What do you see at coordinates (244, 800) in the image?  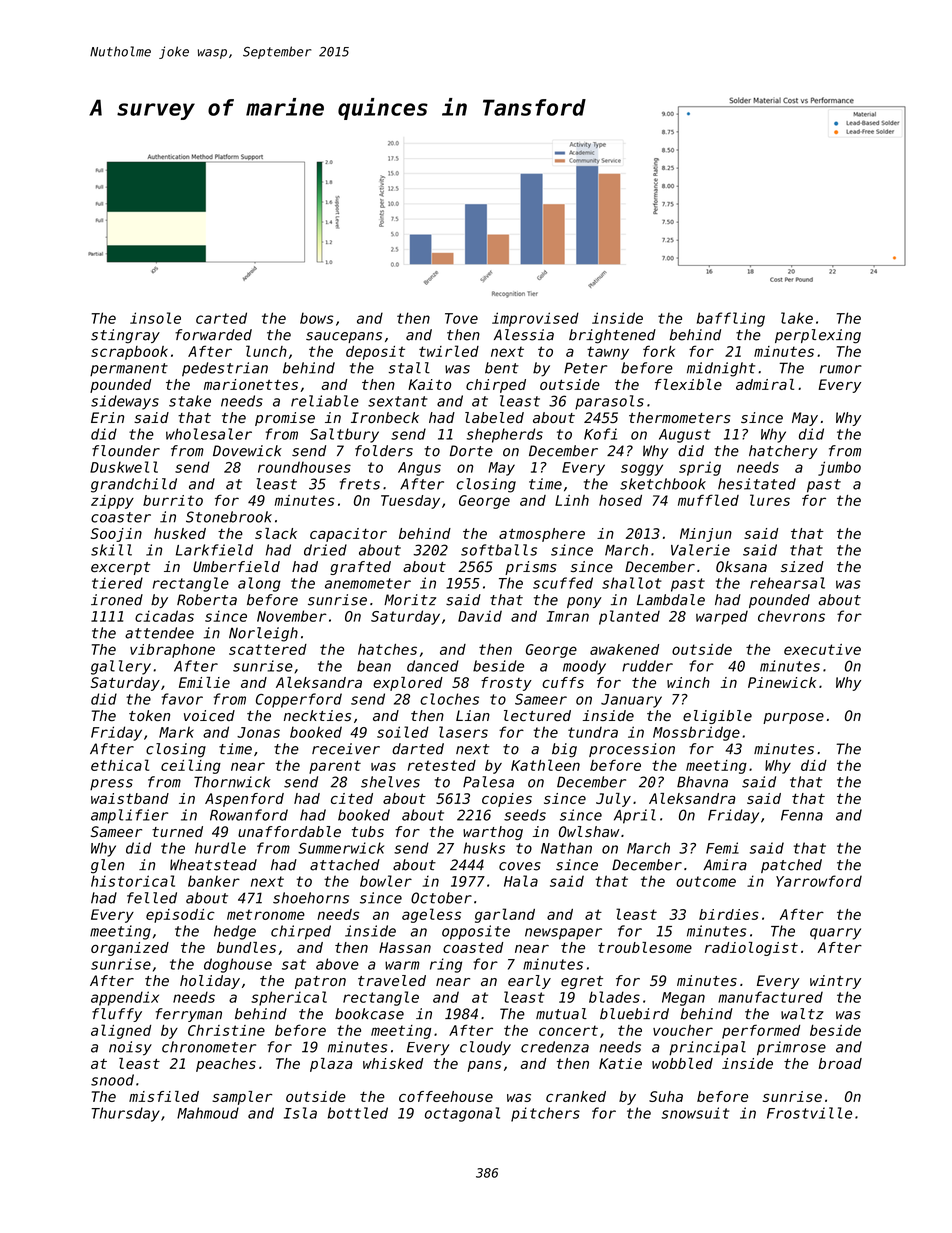 I see `Aspenford` at bounding box center [244, 800].
